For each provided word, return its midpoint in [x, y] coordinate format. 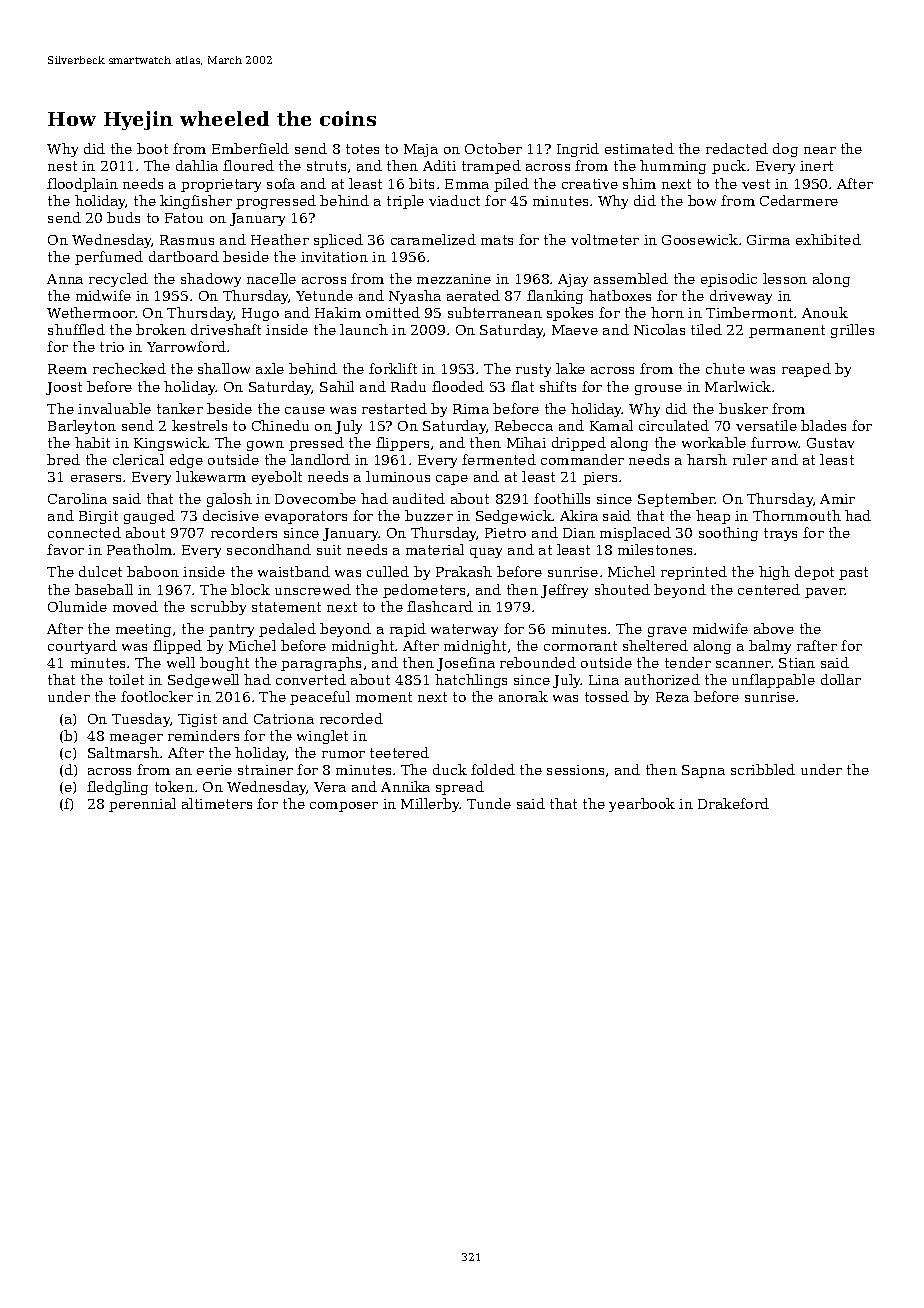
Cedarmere [799, 200]
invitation [334, 257]
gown [265, 446]
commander [582, 459]
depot [814, 573]
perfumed [109, 258]
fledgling [117, 788]
